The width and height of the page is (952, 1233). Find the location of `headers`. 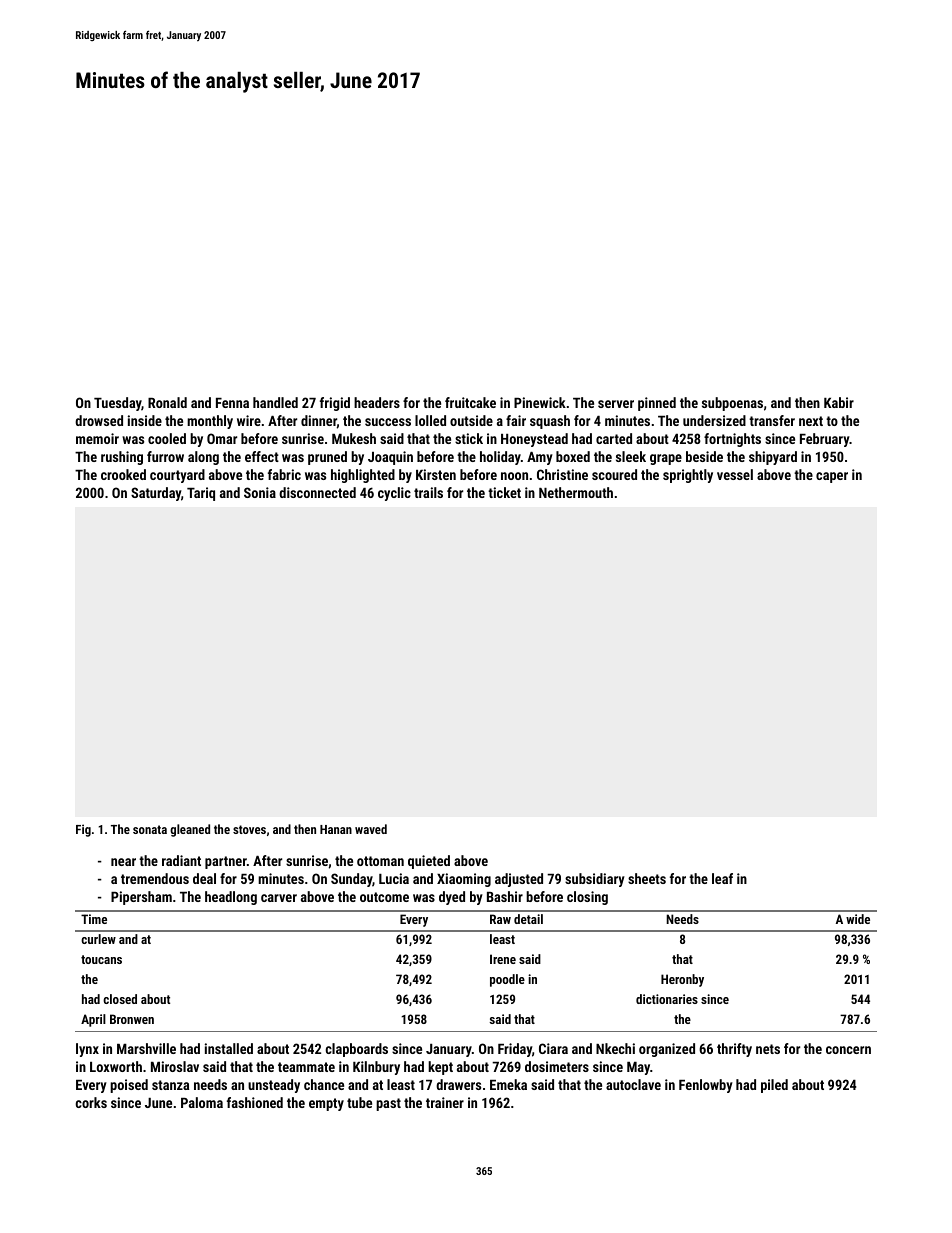

headers is located at coordinates (377, 402).
